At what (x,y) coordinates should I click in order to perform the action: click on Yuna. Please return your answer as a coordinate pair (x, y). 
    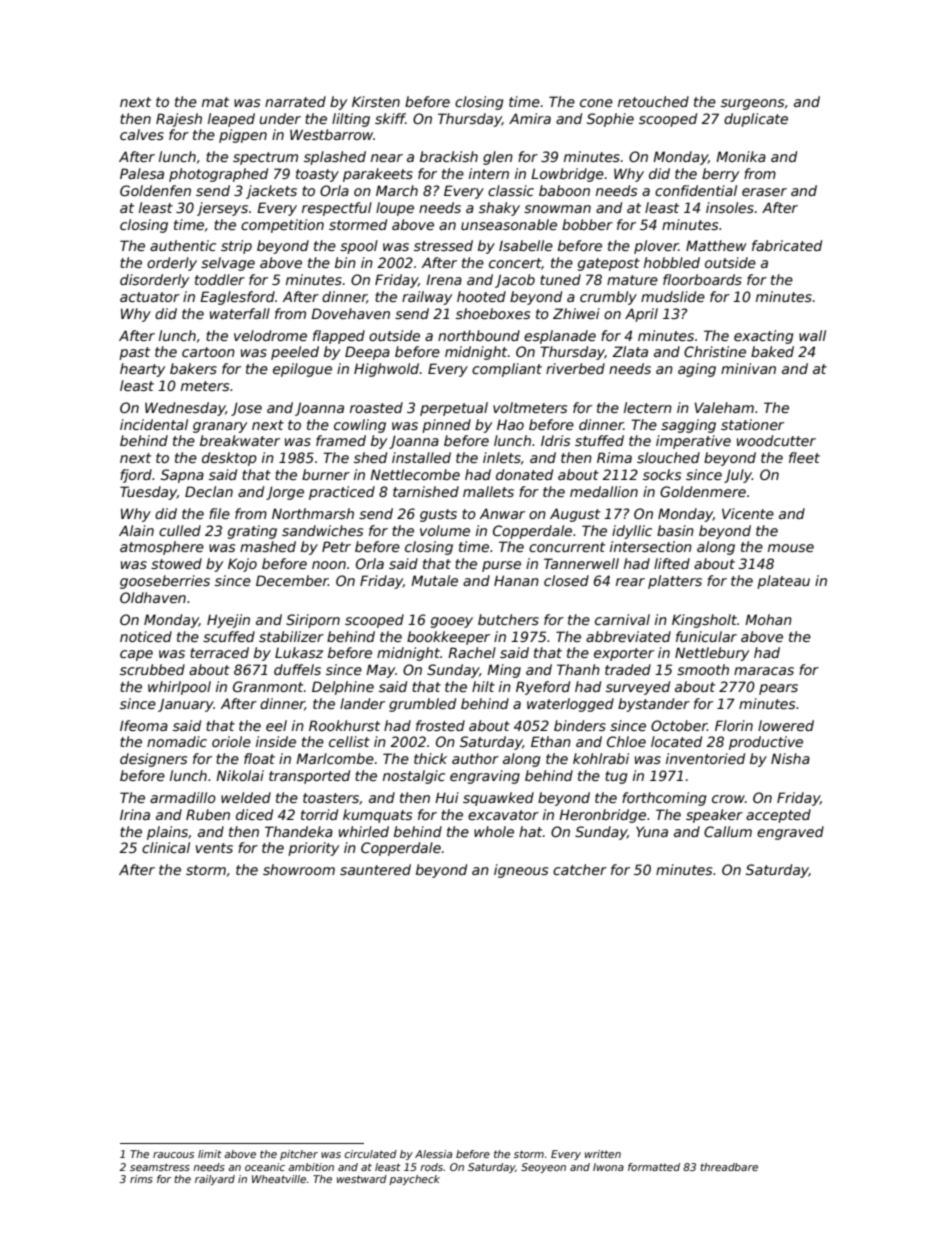
    Looking at the image, I should click on (652, 831).
